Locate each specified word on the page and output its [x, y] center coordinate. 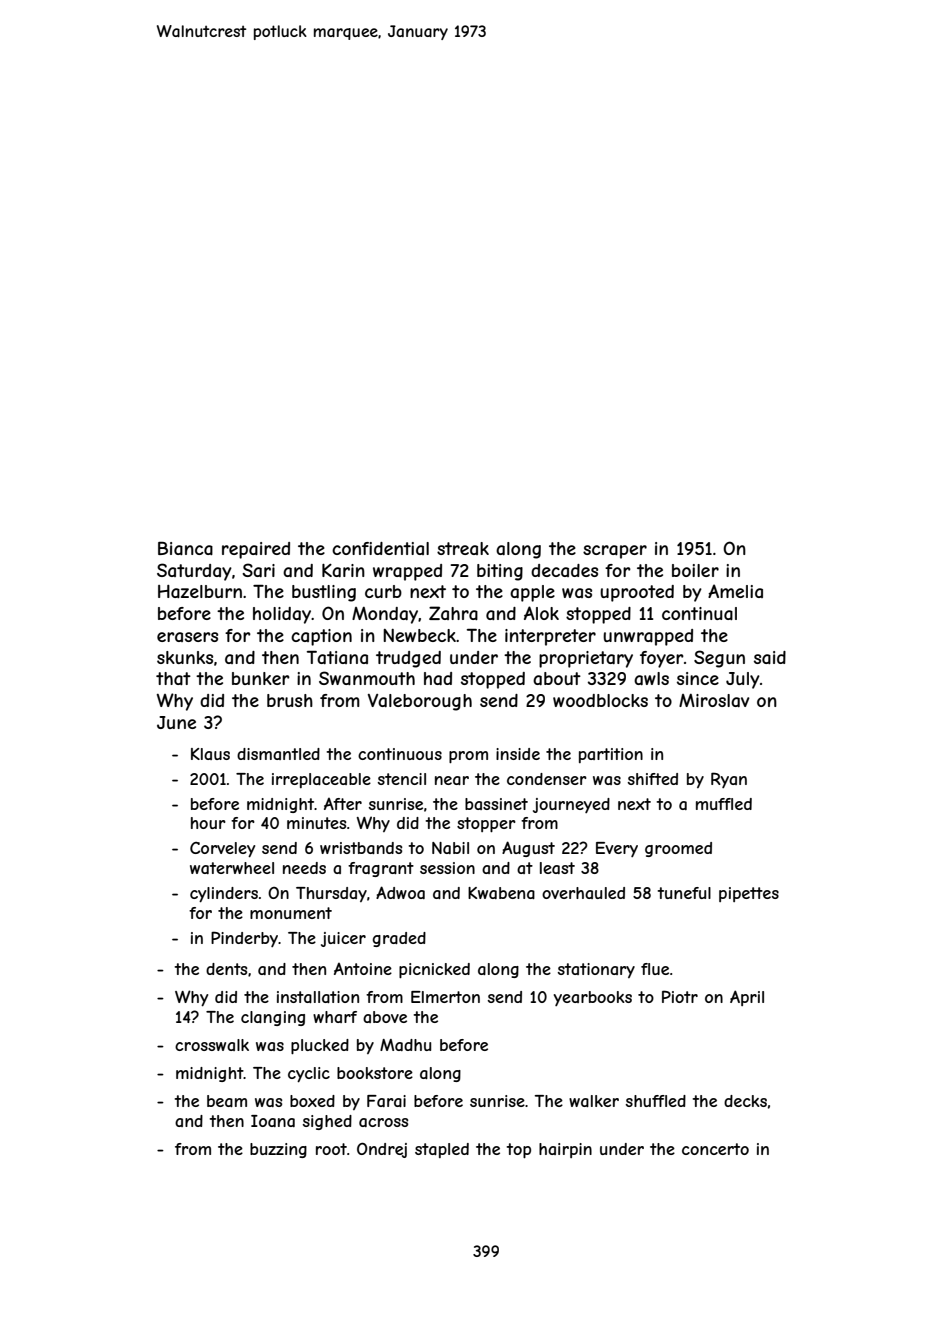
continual [699, 613]
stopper [486, 824]
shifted [653, 779]
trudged [408, 659]
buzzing [278, 1150]
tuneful [684, 893]
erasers [187, 637]
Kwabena [501, 893]
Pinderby [245, 939]
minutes [316, 823]
